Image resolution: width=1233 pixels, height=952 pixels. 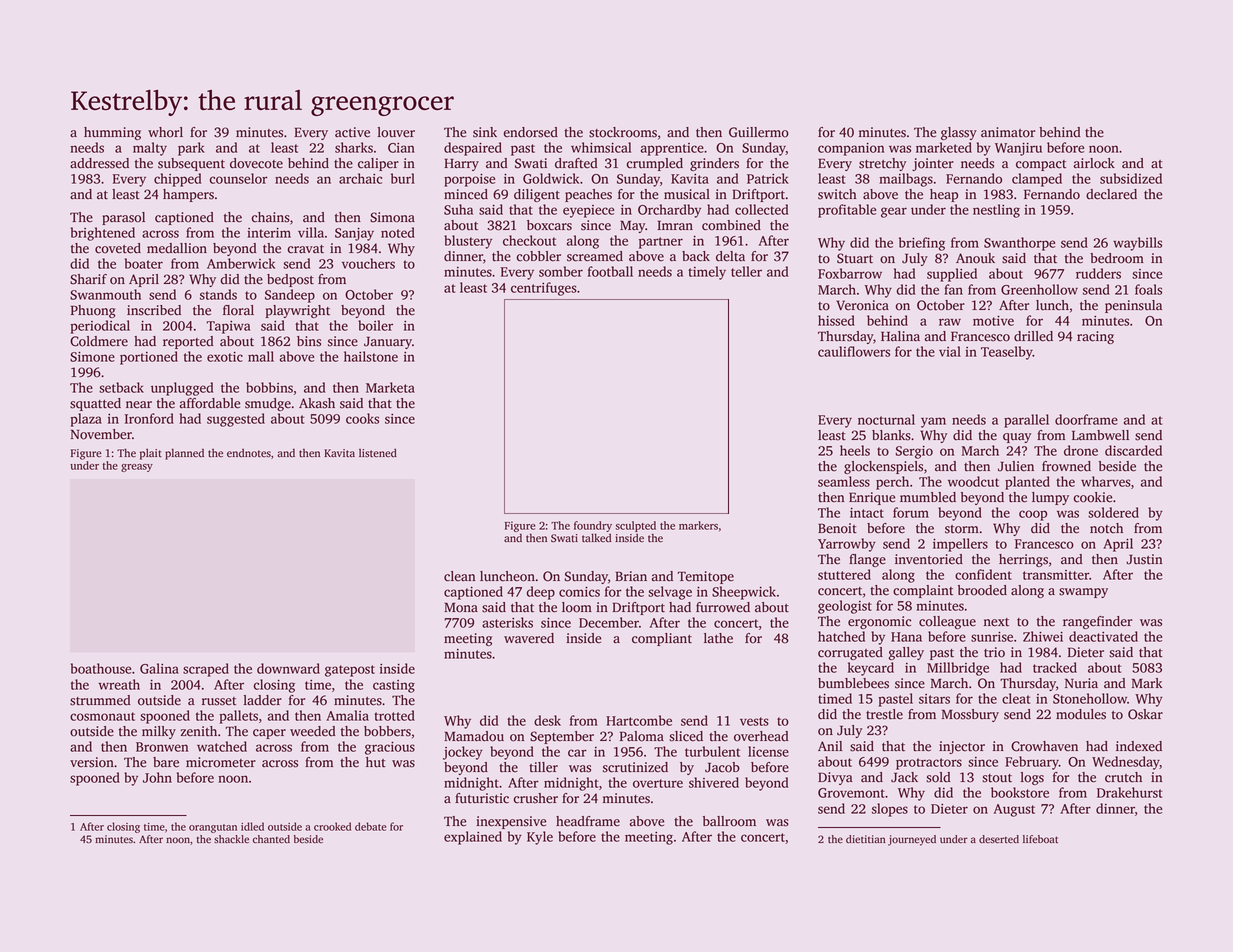 I want to click on airlock, so click(x=1094, y=163).
